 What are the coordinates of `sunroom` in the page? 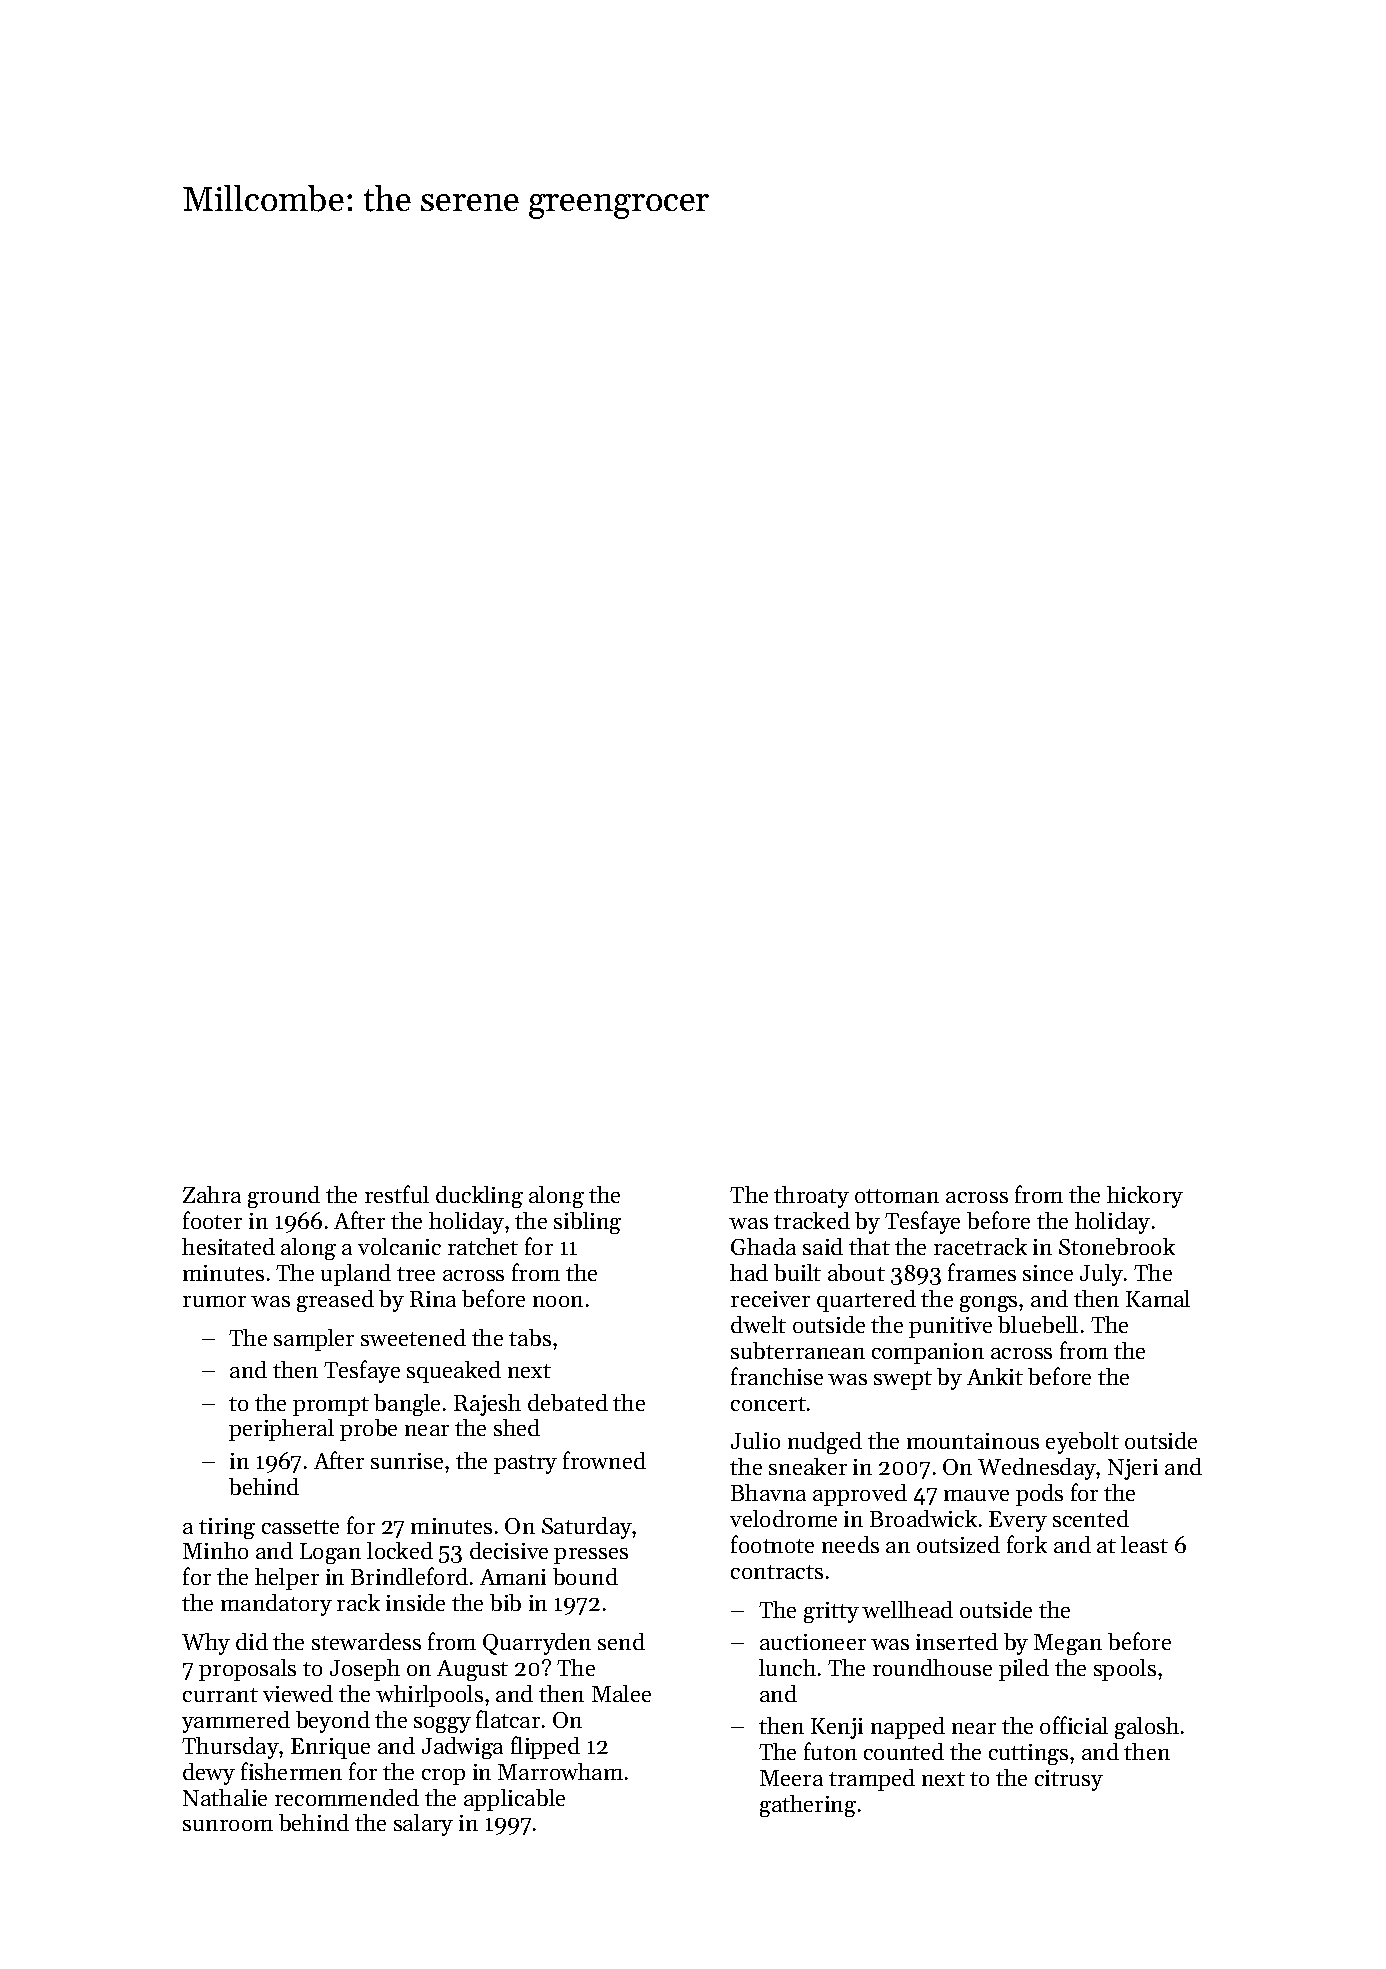 It's located at (228, 1825).
